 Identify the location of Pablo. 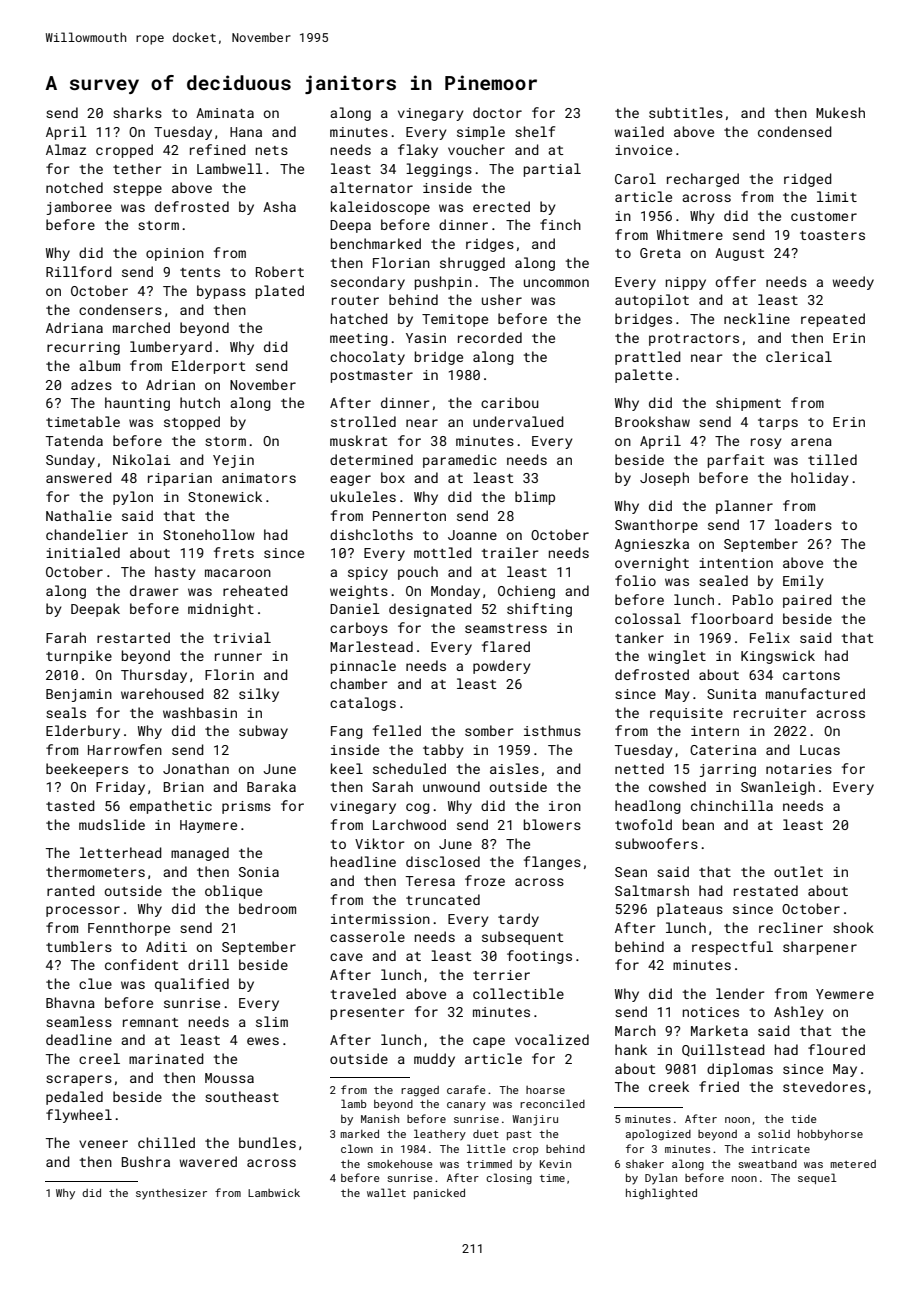
(753, 599).
